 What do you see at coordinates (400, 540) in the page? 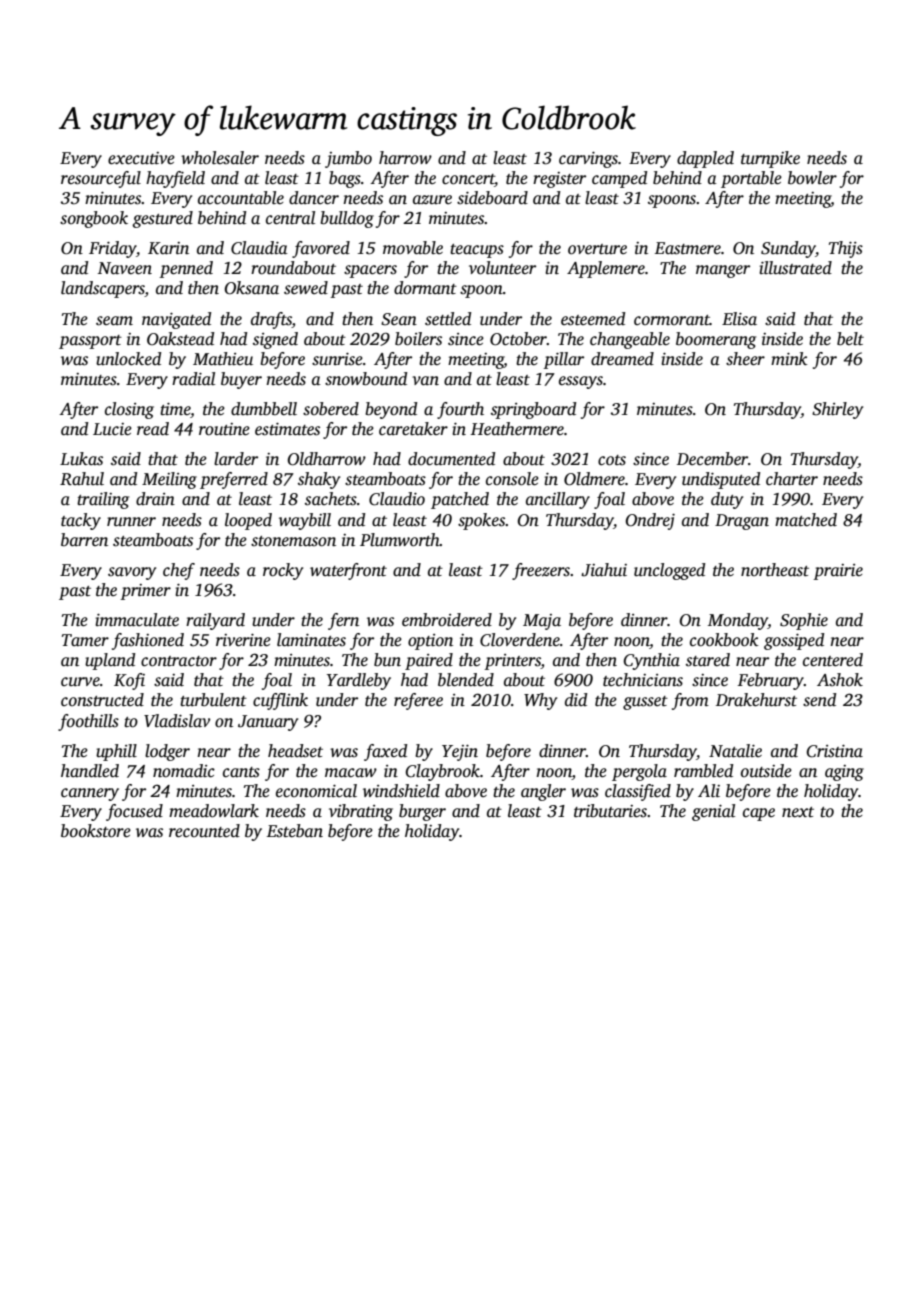
I see `Plumworth` at bounding box center [400, 540].
